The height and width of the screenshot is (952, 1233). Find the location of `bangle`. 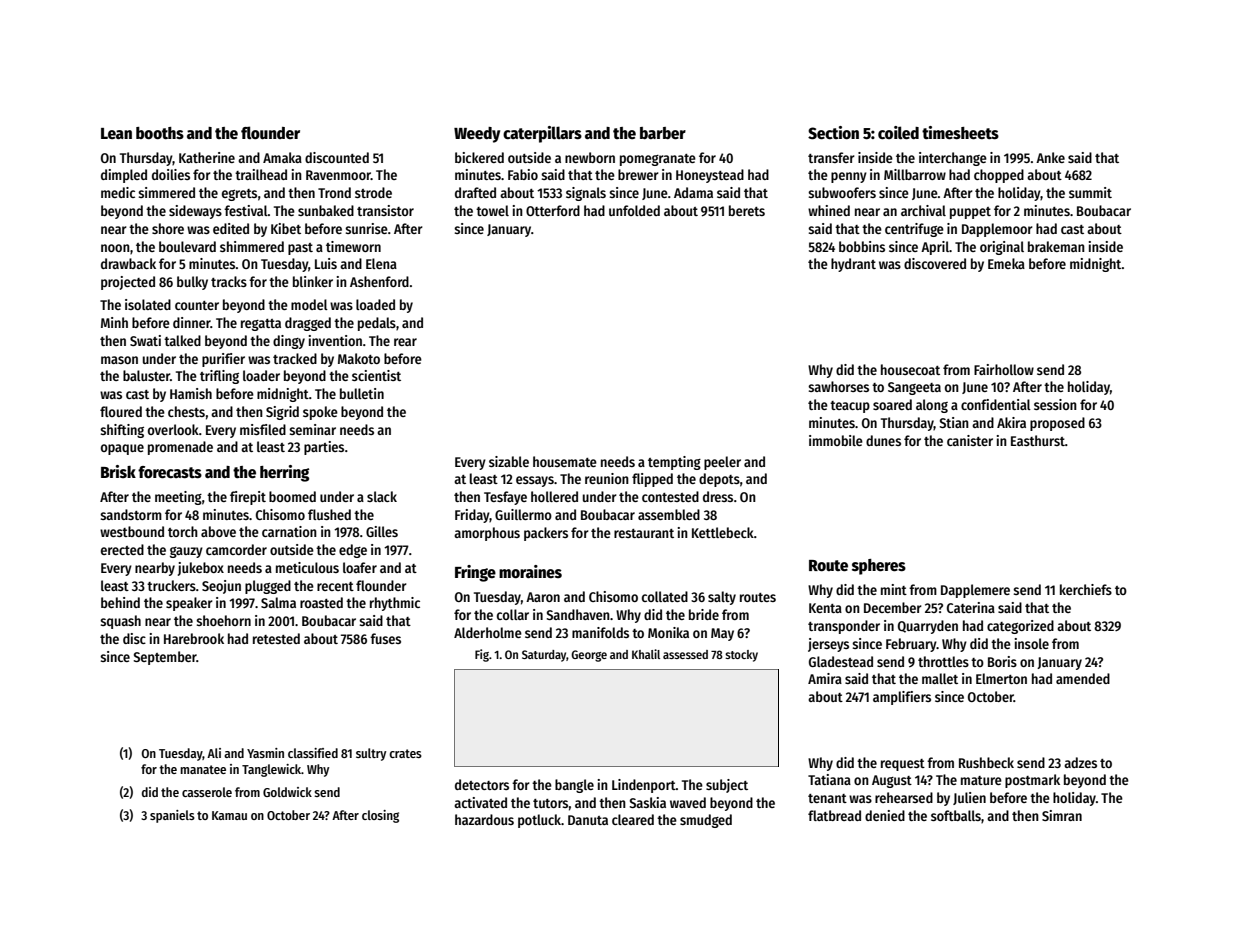

bangle is located at coordinates (574, 786).
